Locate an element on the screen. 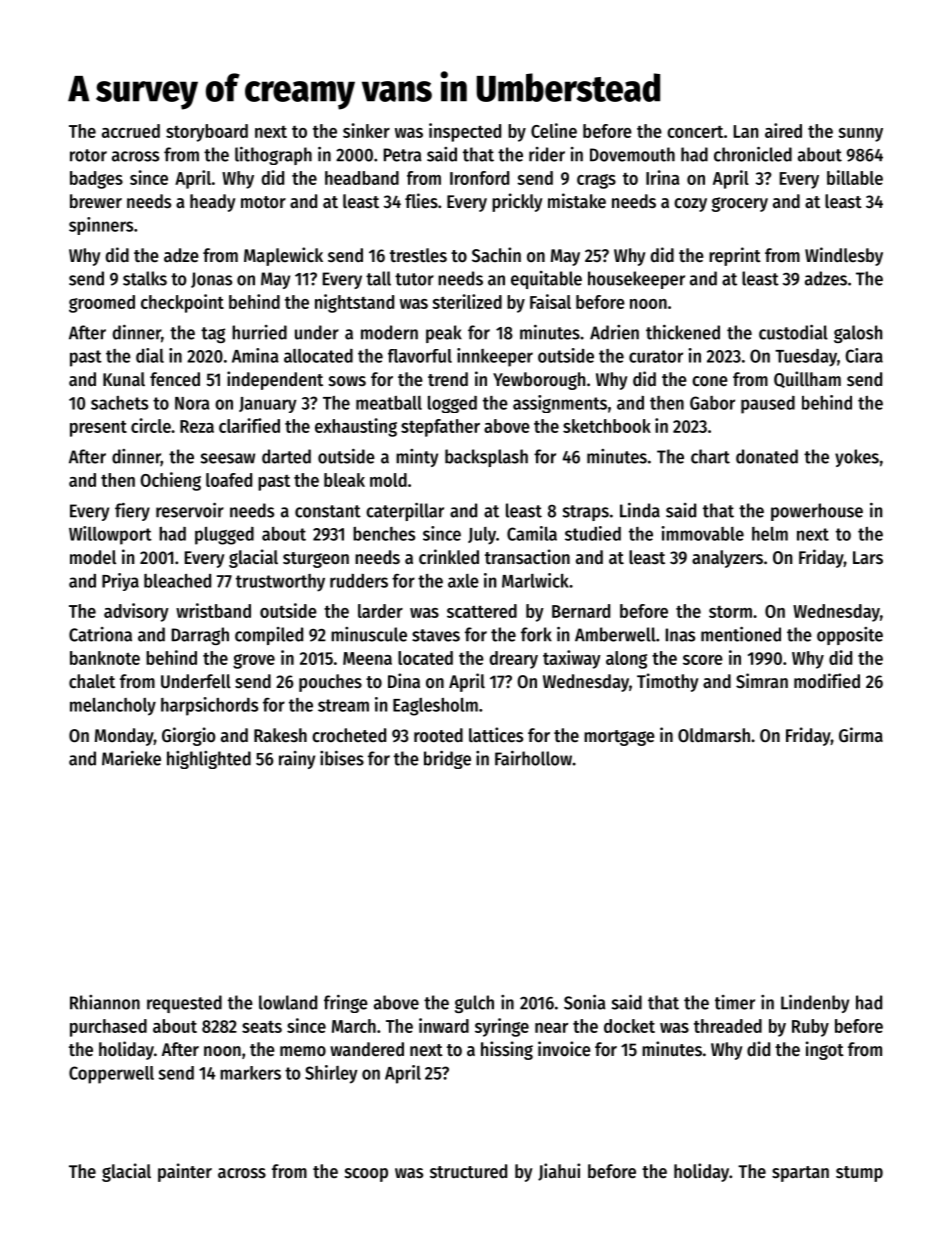 This screenshot has height=1233, width=952. accrued is located at coordinates (131, 131).
